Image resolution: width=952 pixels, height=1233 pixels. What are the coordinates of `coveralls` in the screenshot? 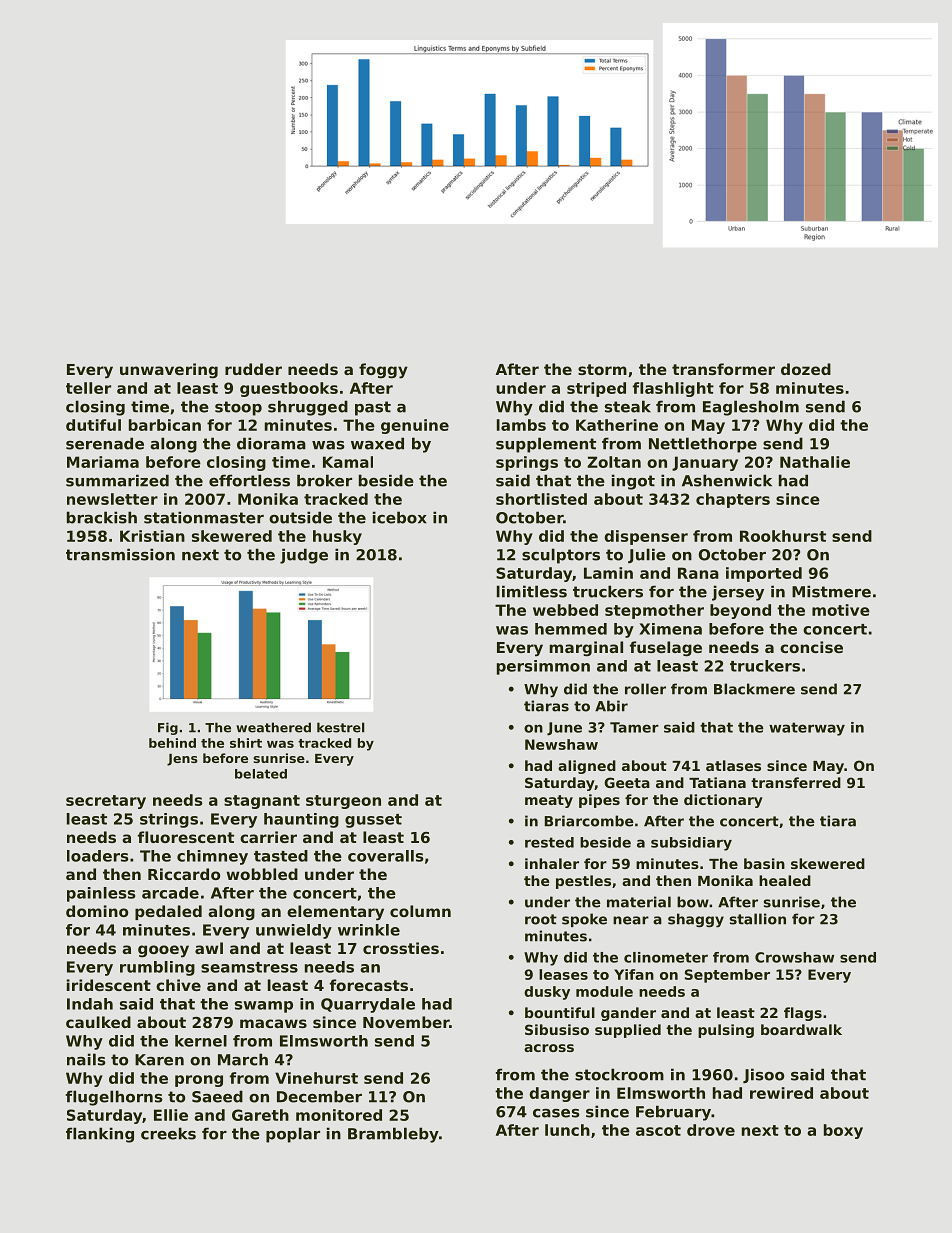 It's located at (385, 856).
